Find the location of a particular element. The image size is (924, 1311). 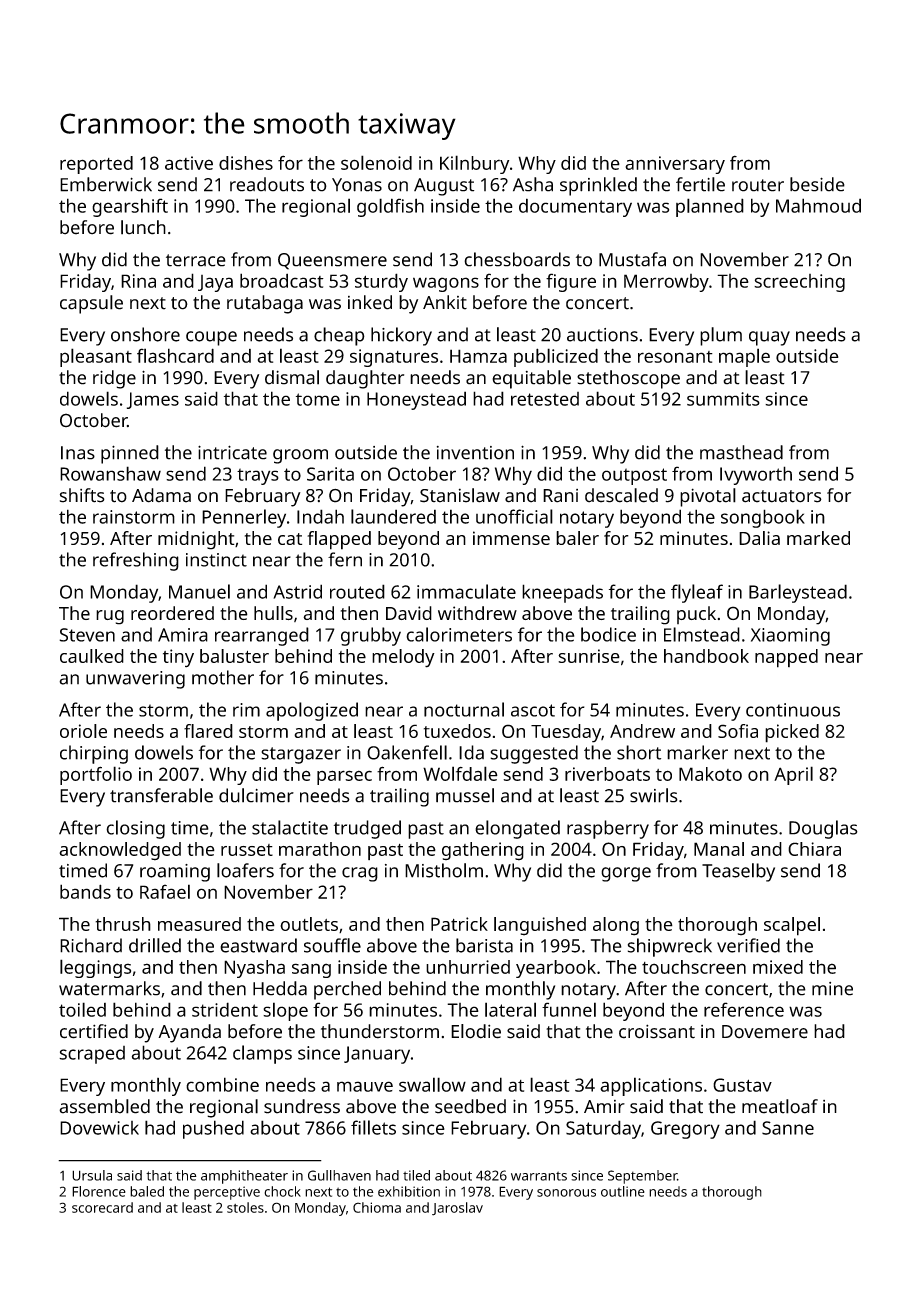

refreshing is located at coordinates (136, 561).
